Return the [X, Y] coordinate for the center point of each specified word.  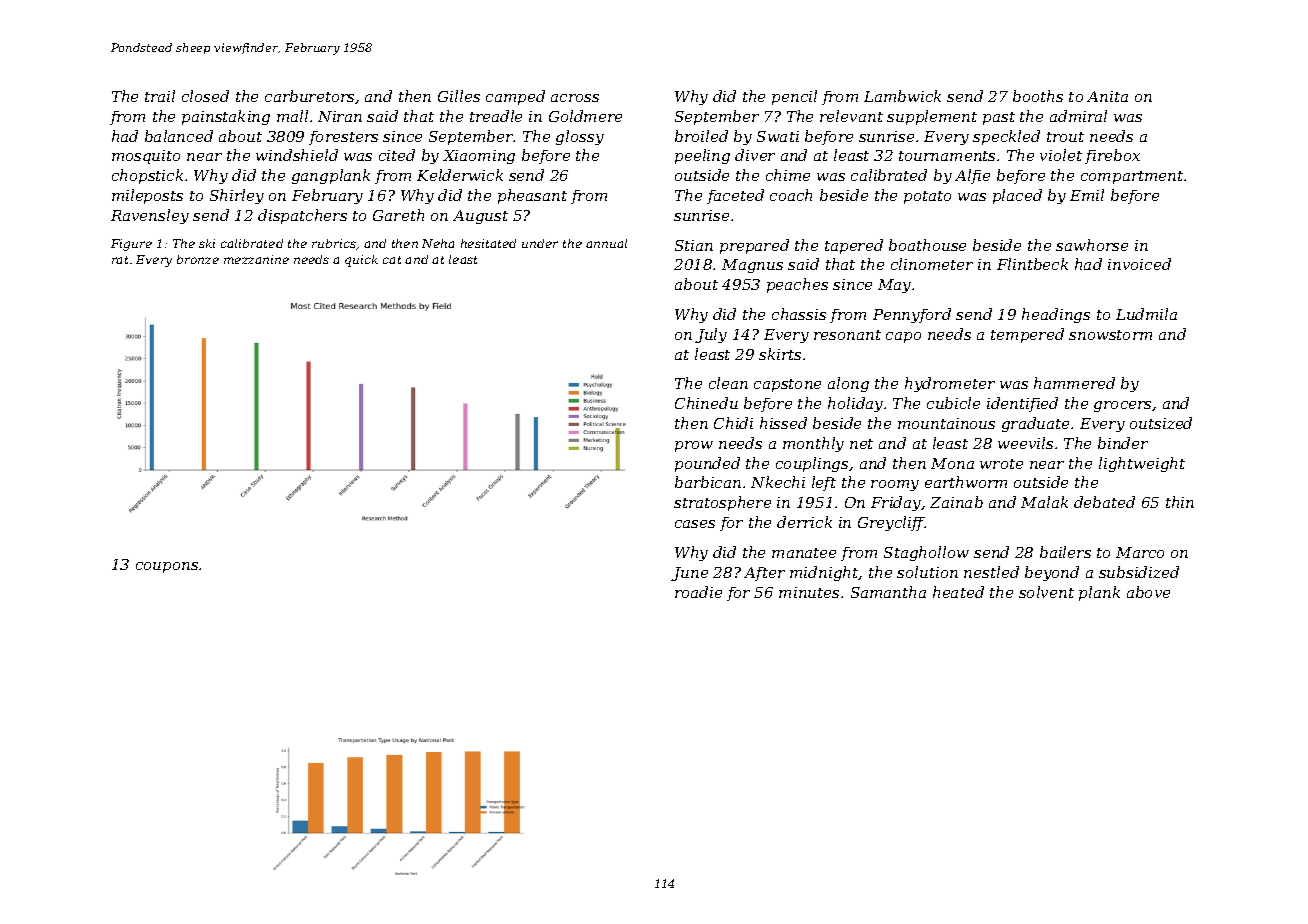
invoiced [1139, 264]
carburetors [309, 96]
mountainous [946, 423]
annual [606, 243]
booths [1038, 96]
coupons [167, 567]
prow [694, 446]
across [575, 98]
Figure [131, 245]
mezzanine [256, 259]
